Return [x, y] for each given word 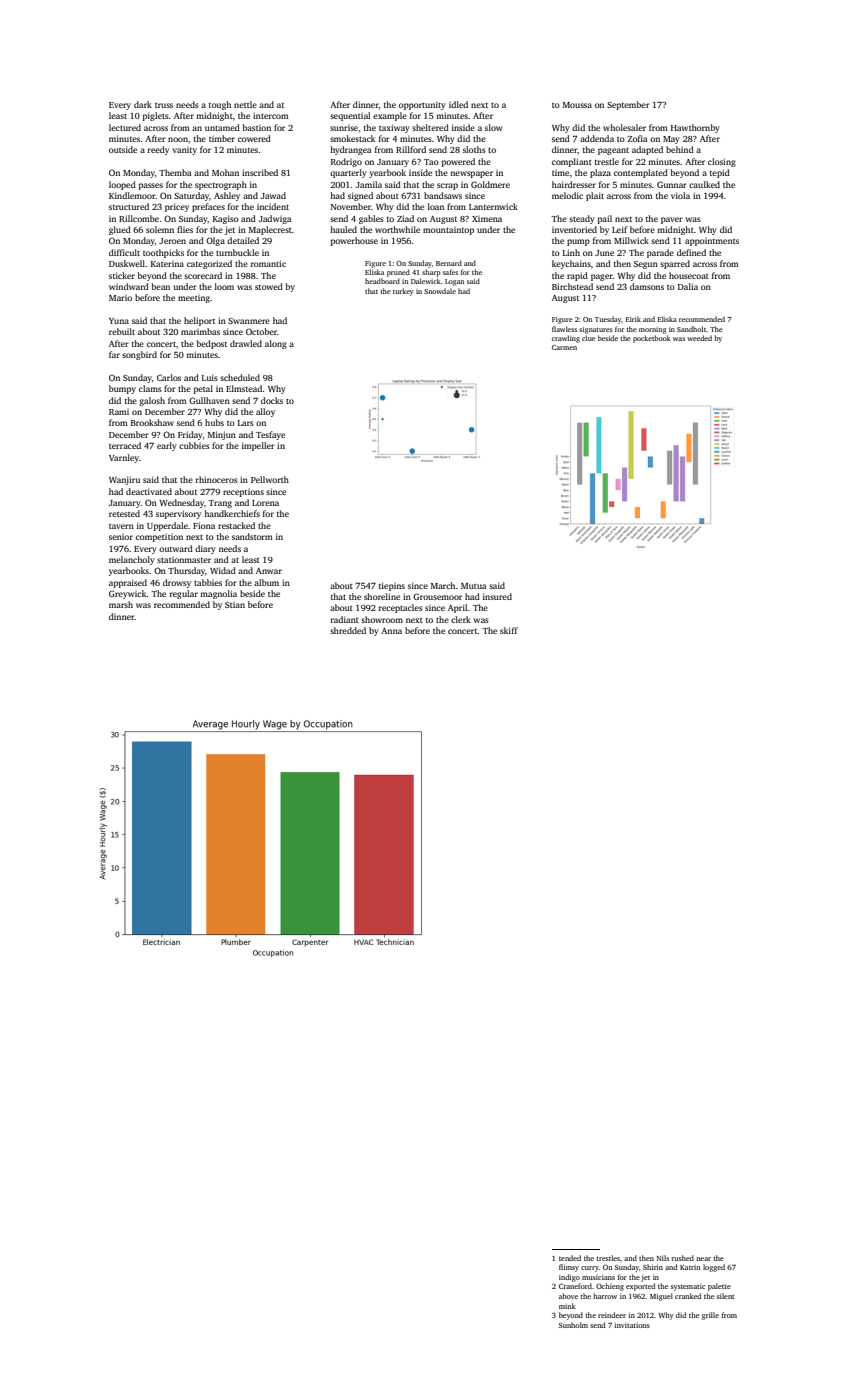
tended [570, 1258]
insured [497, 596]
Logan [454, 282]
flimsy [569, 1268]
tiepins [392, 586]
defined [691, 252]
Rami [119, 412]
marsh [121, 604]
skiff [509, 630]
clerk [461, 619]
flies [185, 229]
